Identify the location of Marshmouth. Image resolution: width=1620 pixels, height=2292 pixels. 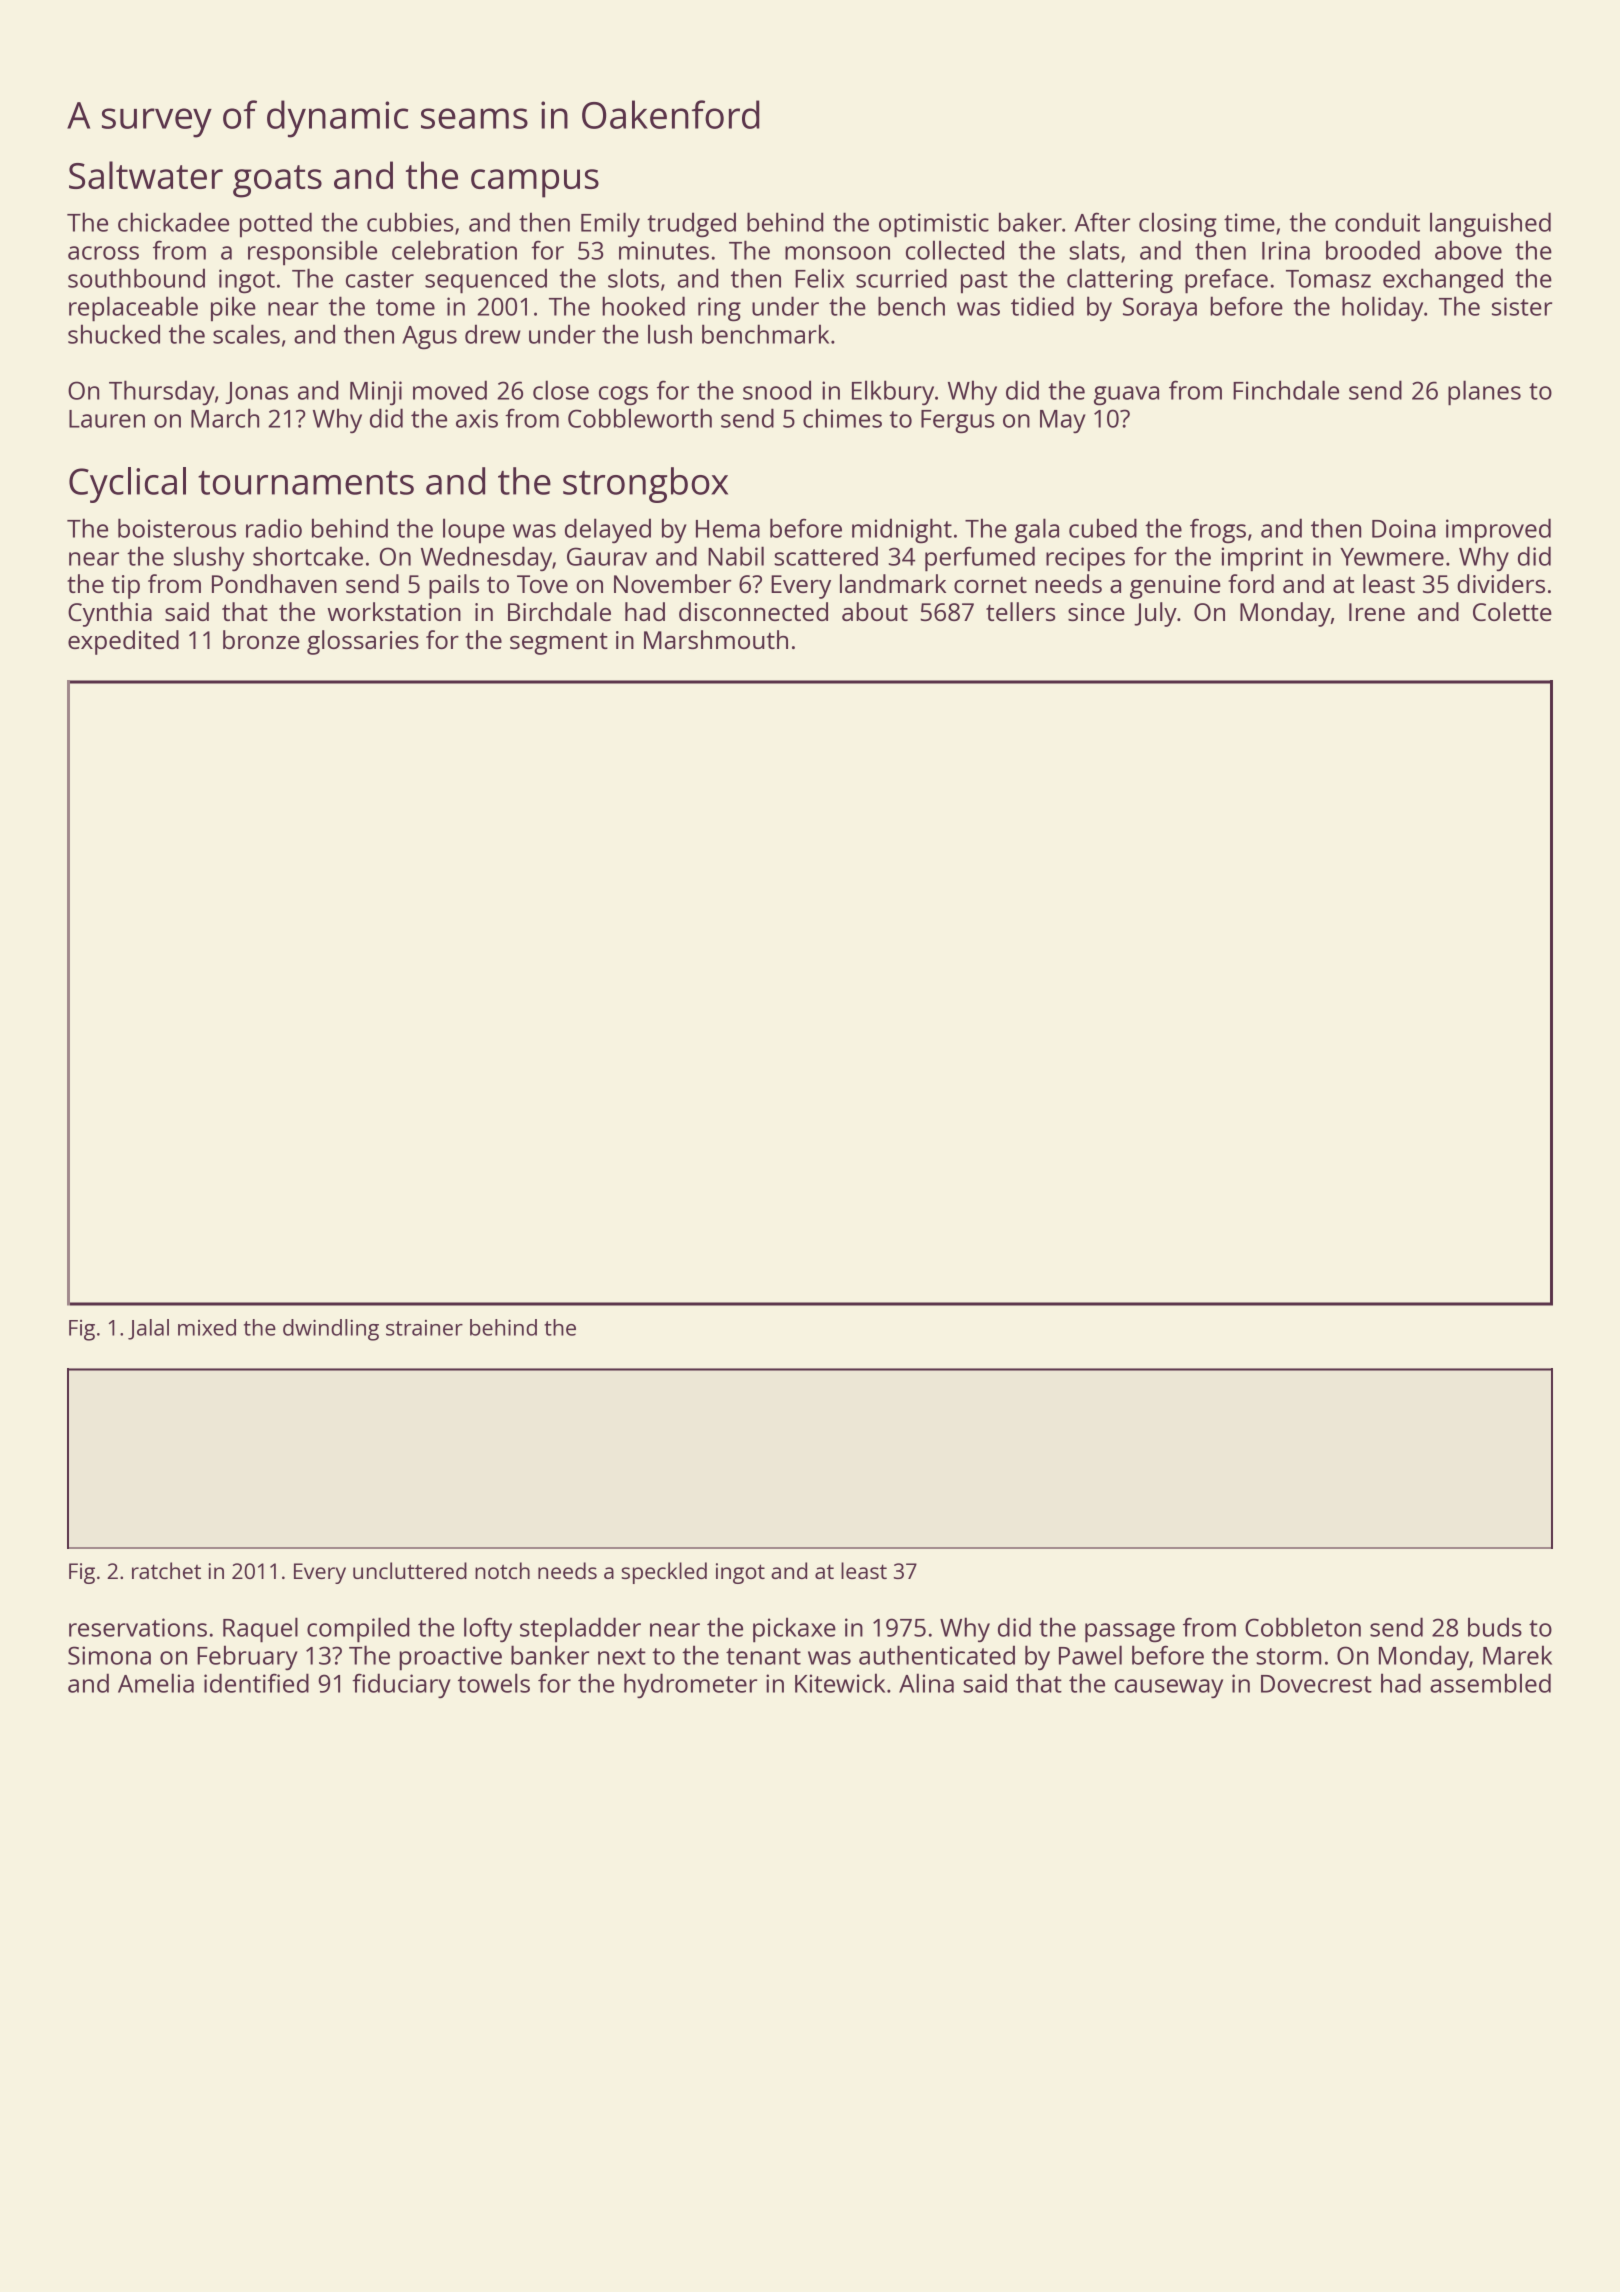
(716, 639).
